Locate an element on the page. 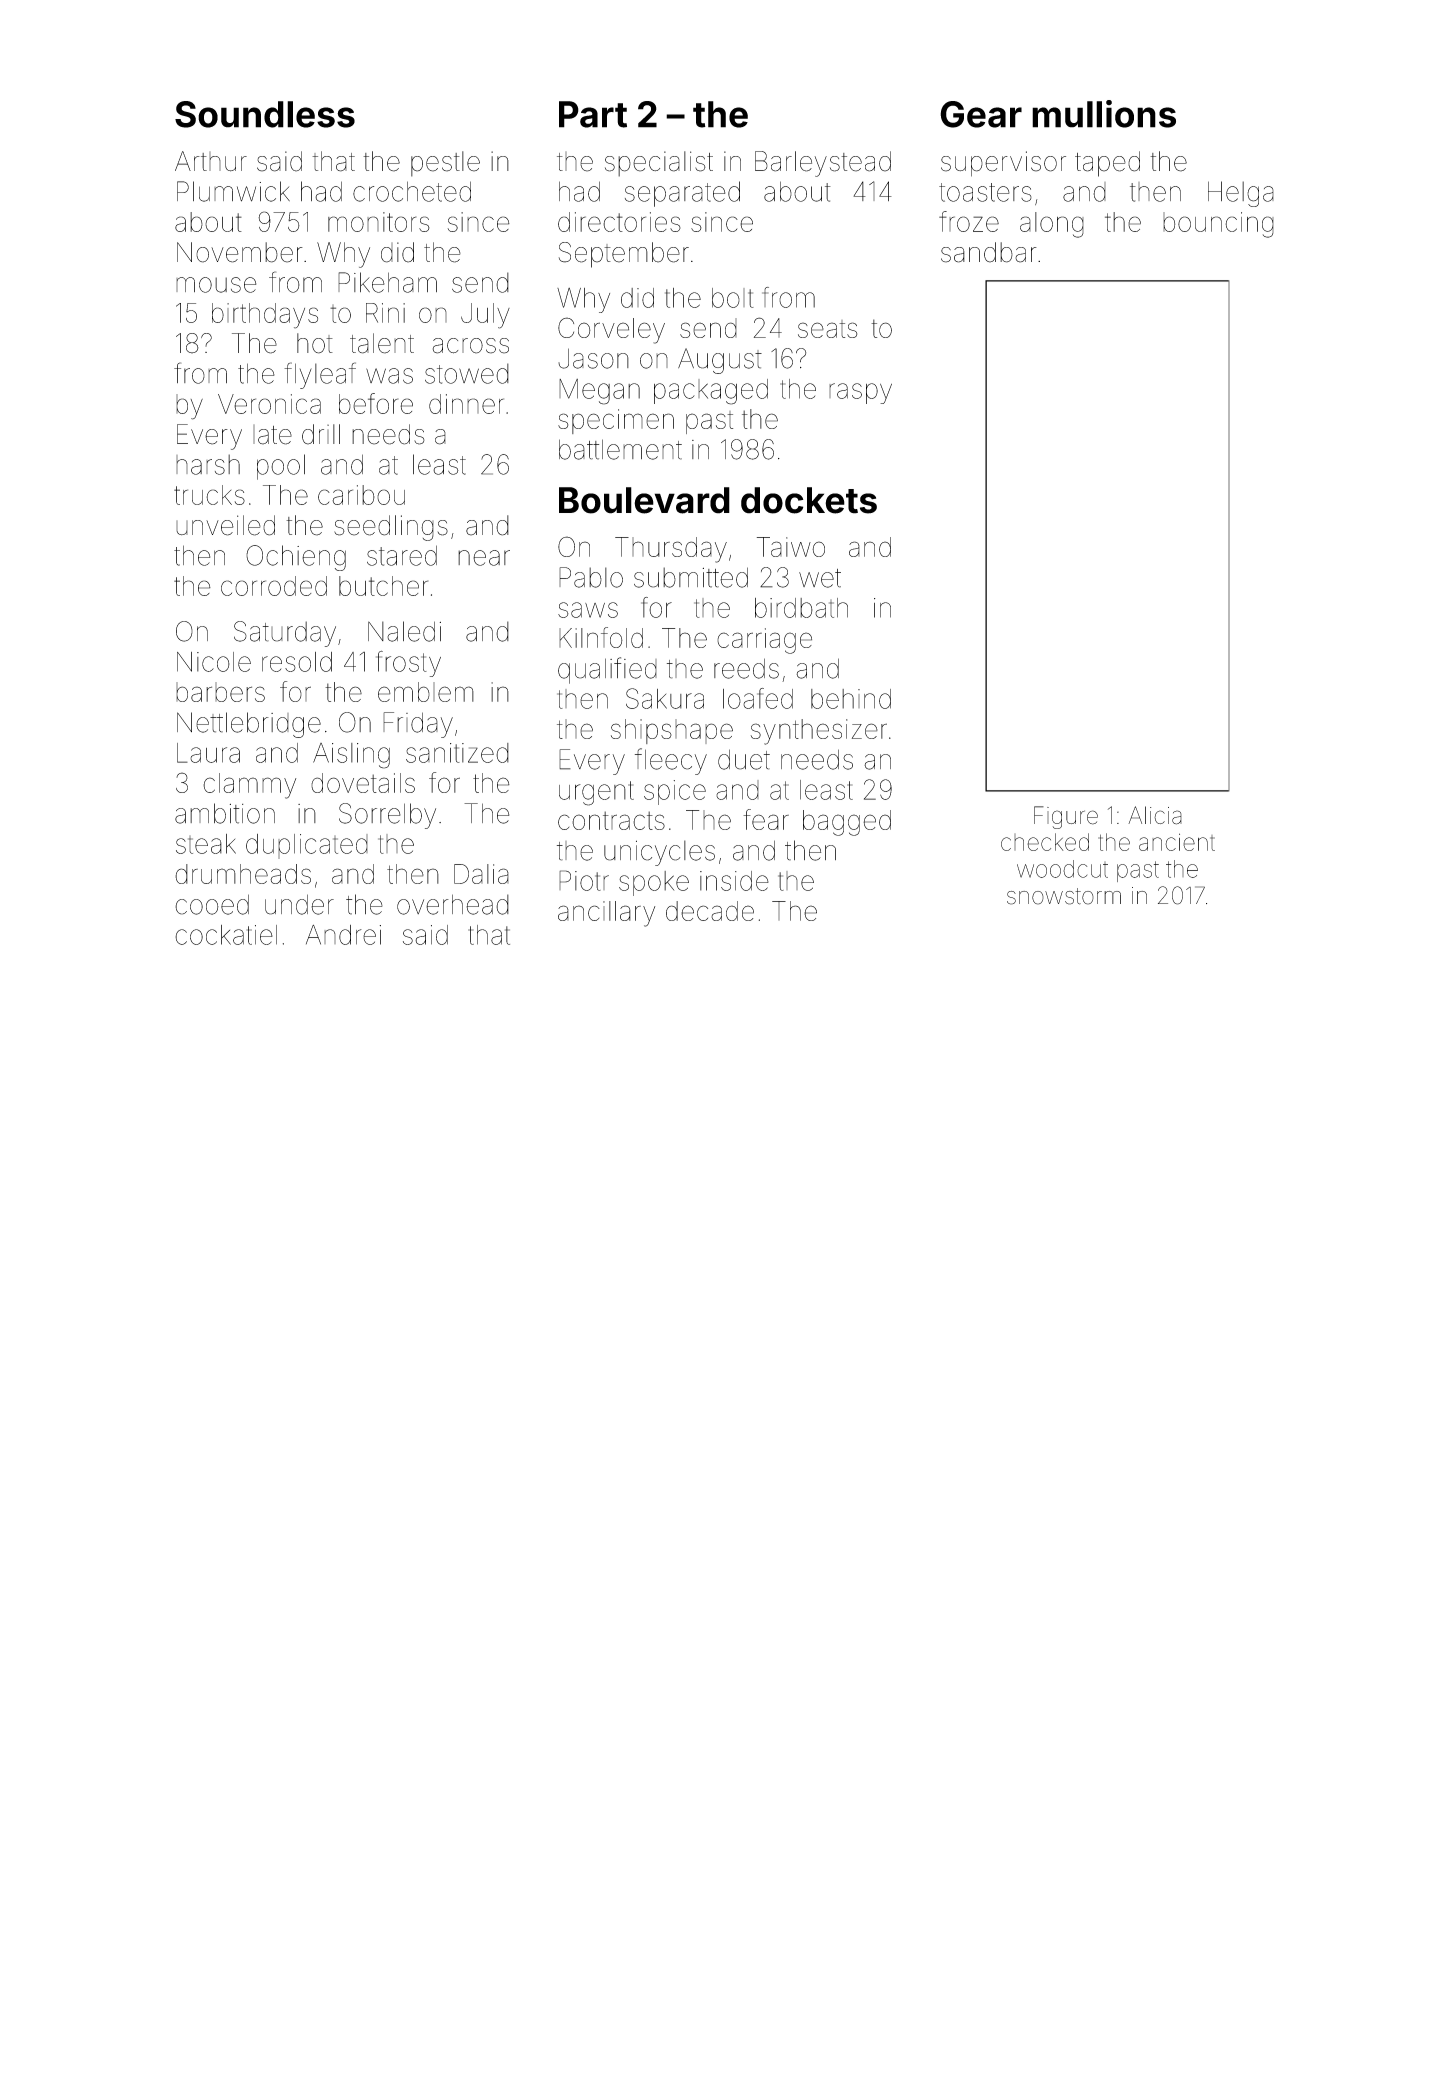 Image resolution: width=1450 pixels, height=2100 pixels. raspy is located at coordinates (860, 393).
